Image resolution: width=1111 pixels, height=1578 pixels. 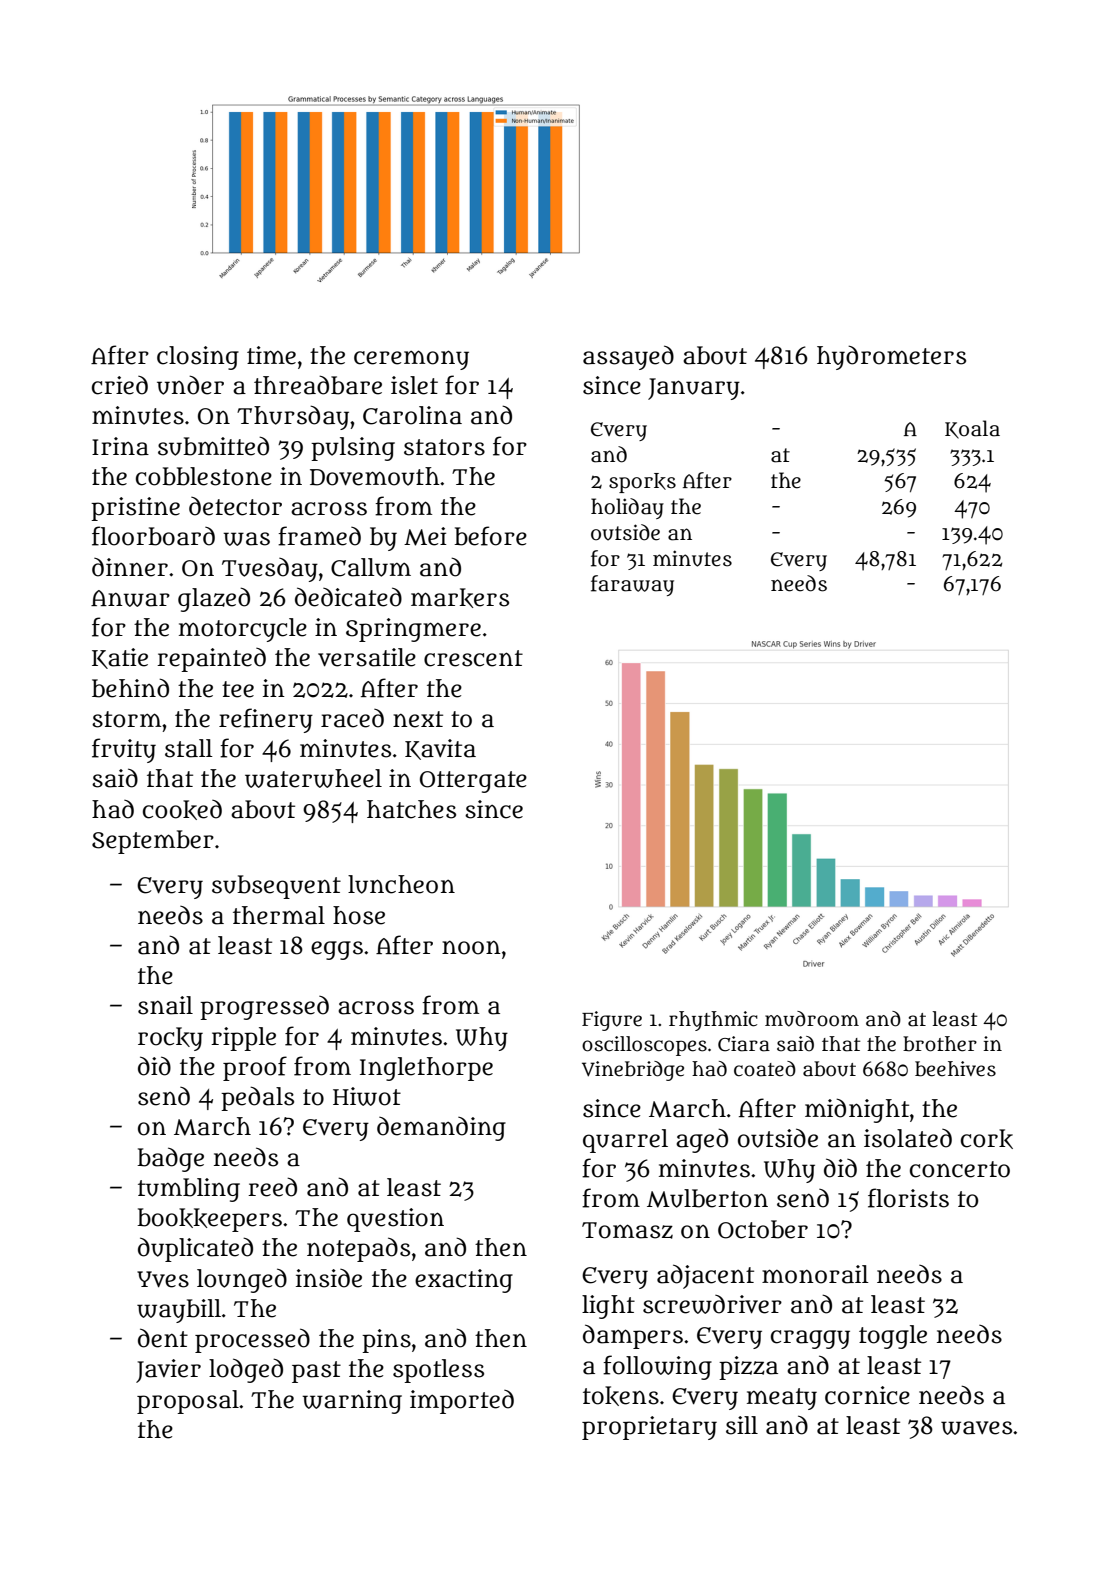 What do you see at coordinates (359, 915) in the image?
I see `hose` at bounding box center [359, 915].
